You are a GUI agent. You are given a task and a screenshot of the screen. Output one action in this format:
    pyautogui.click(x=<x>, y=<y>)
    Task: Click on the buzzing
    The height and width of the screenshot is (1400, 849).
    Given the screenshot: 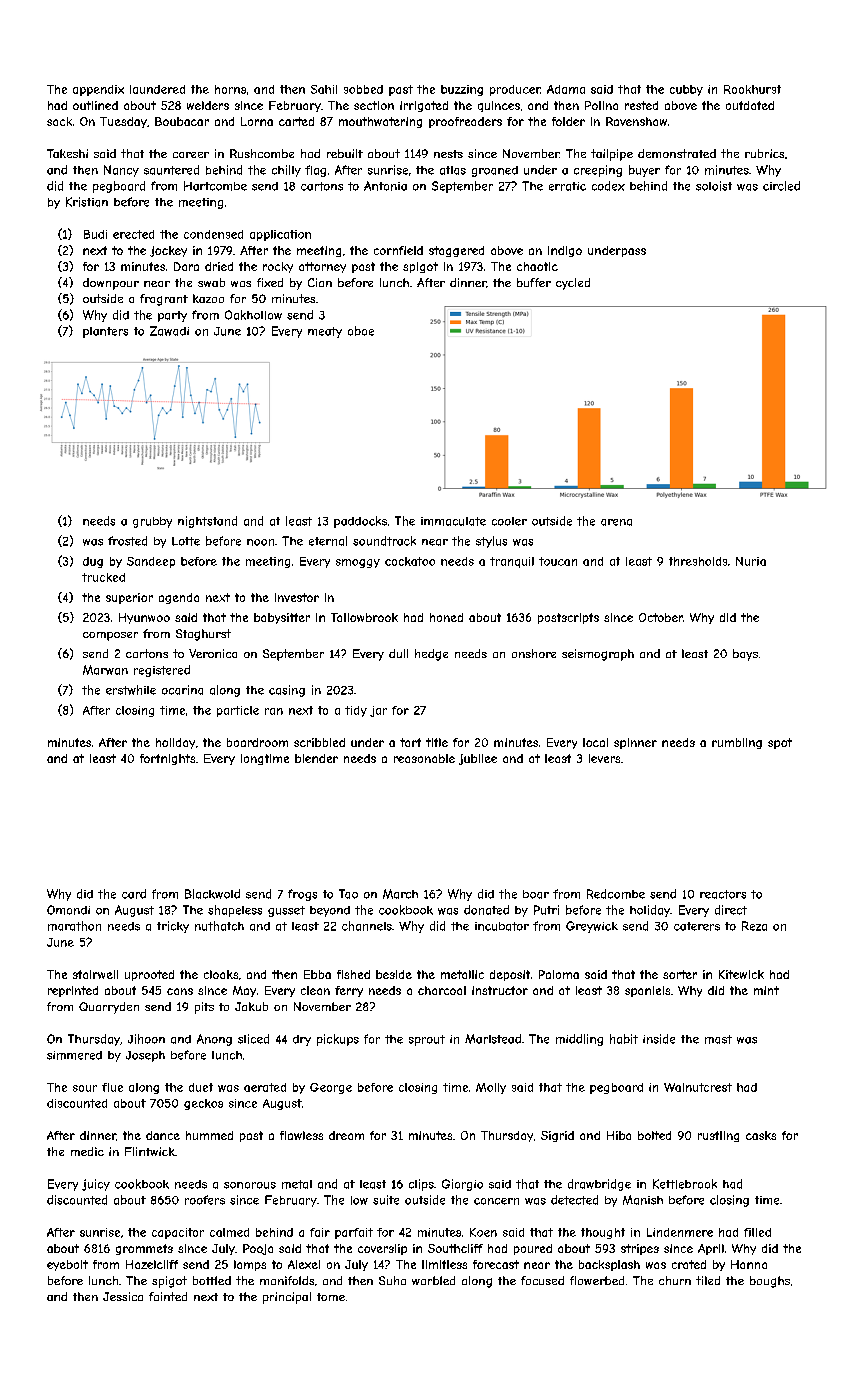 What is the action you would take?
    pyautogui.click(x=462, y=90)
